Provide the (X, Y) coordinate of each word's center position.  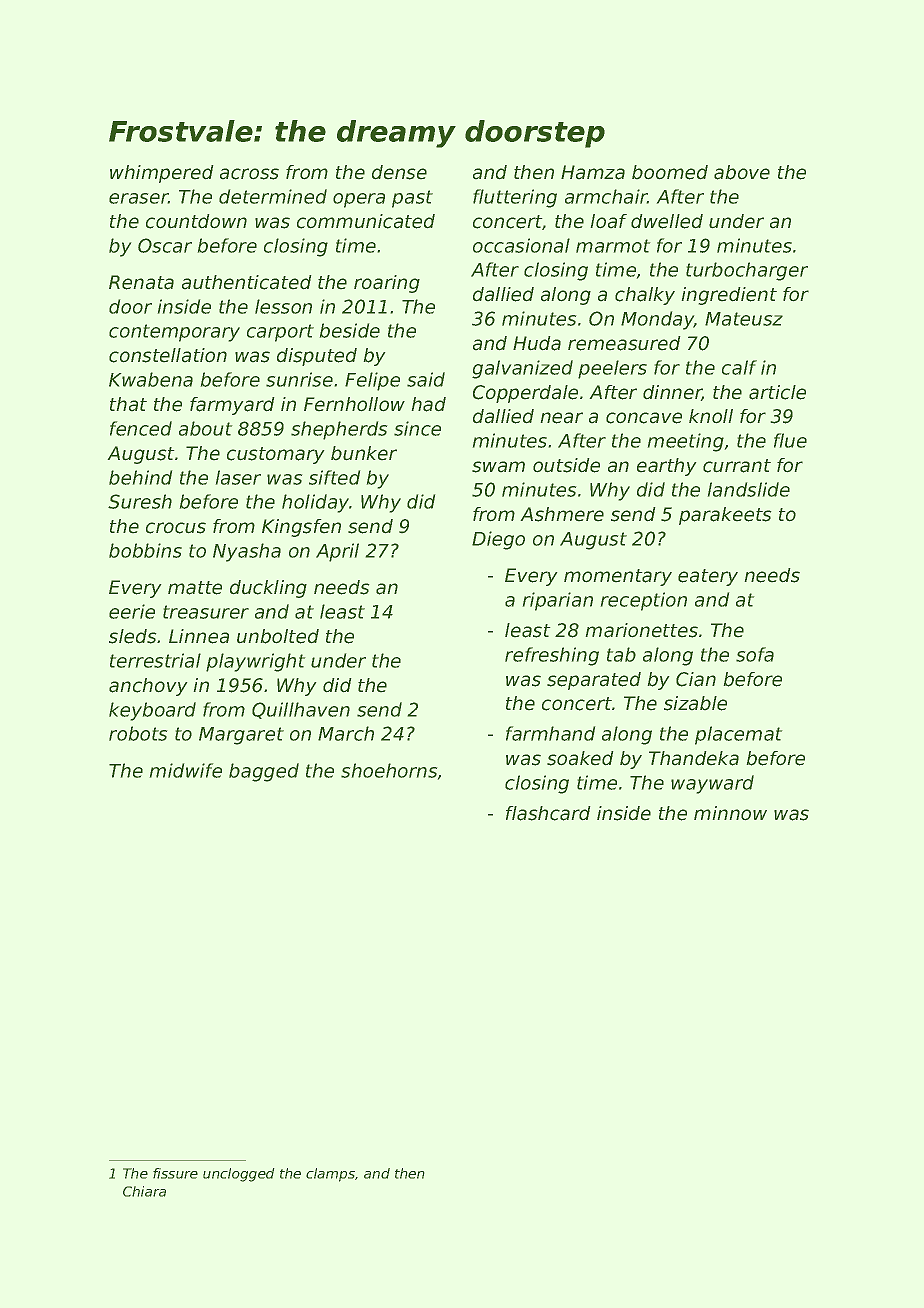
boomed (670, 172)
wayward (712, 784)
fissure (175, 1173)
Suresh (140, 501)
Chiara (144, 1191)
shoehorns (389, 770)
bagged (264, 772)
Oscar (165, 245)
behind (140, 477)
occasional (521, 245)
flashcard (548, 813)
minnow (730, 813)
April (337, 552)
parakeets (725, 516)
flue (790, 440)
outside (566, 465)
